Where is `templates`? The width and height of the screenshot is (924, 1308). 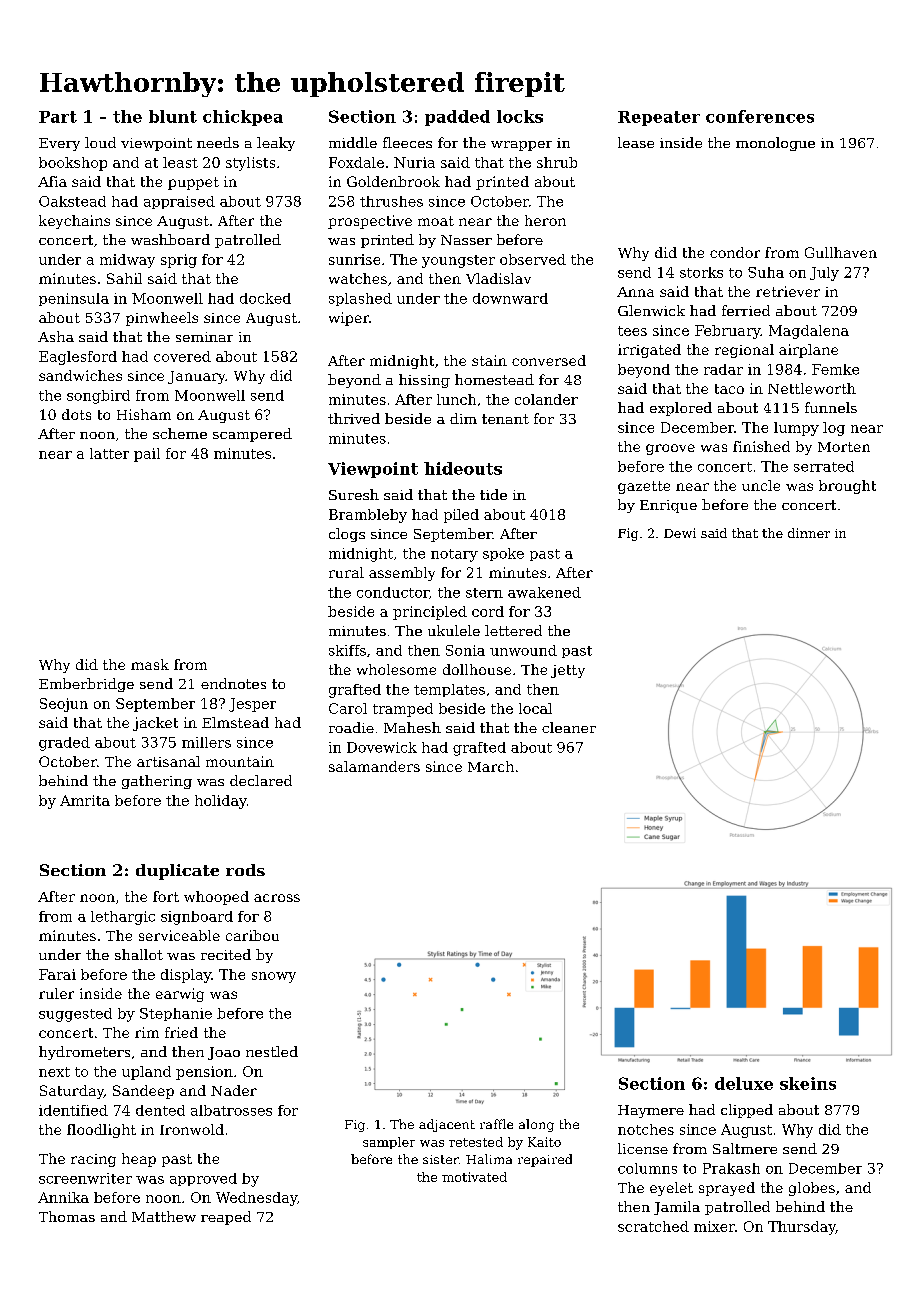 templates is located at coordinates (449, 690).
